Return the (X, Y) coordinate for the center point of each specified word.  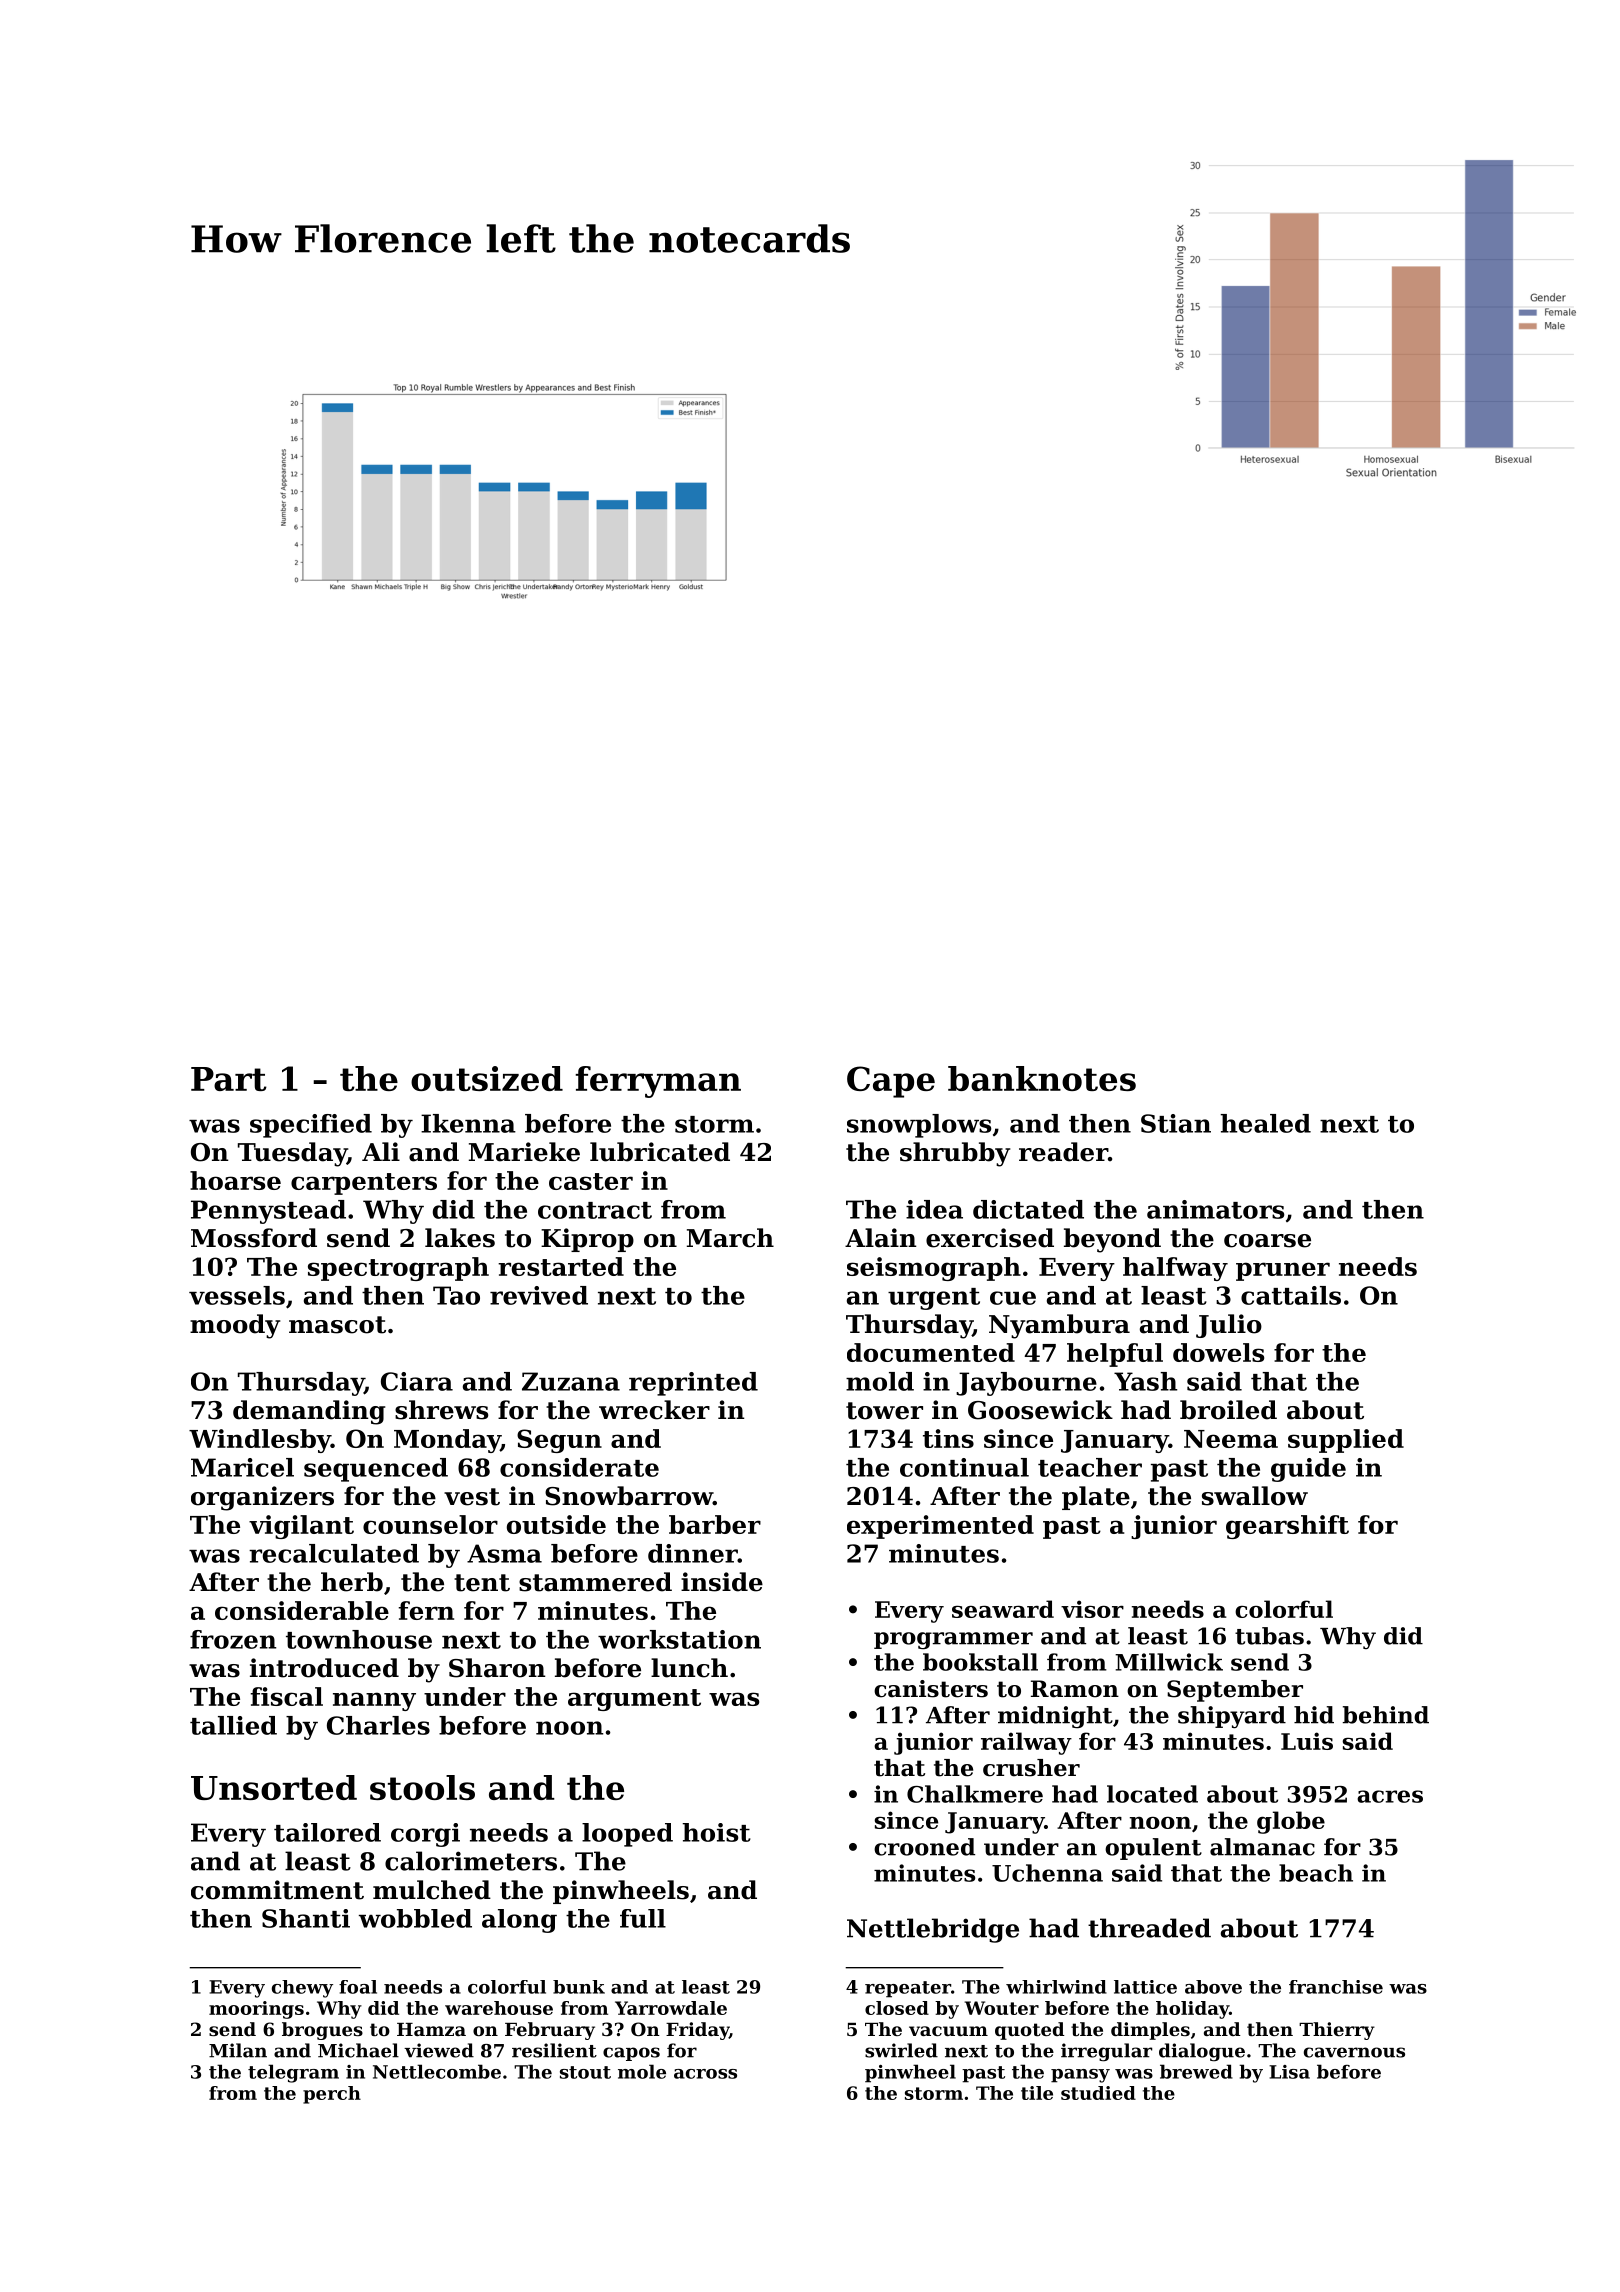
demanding (309, 1412)
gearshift (1287, 1527)
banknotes (1042, 1078)
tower (884, 1411)
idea (934, 1209)
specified (311, 1126)
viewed (439, 2050)
